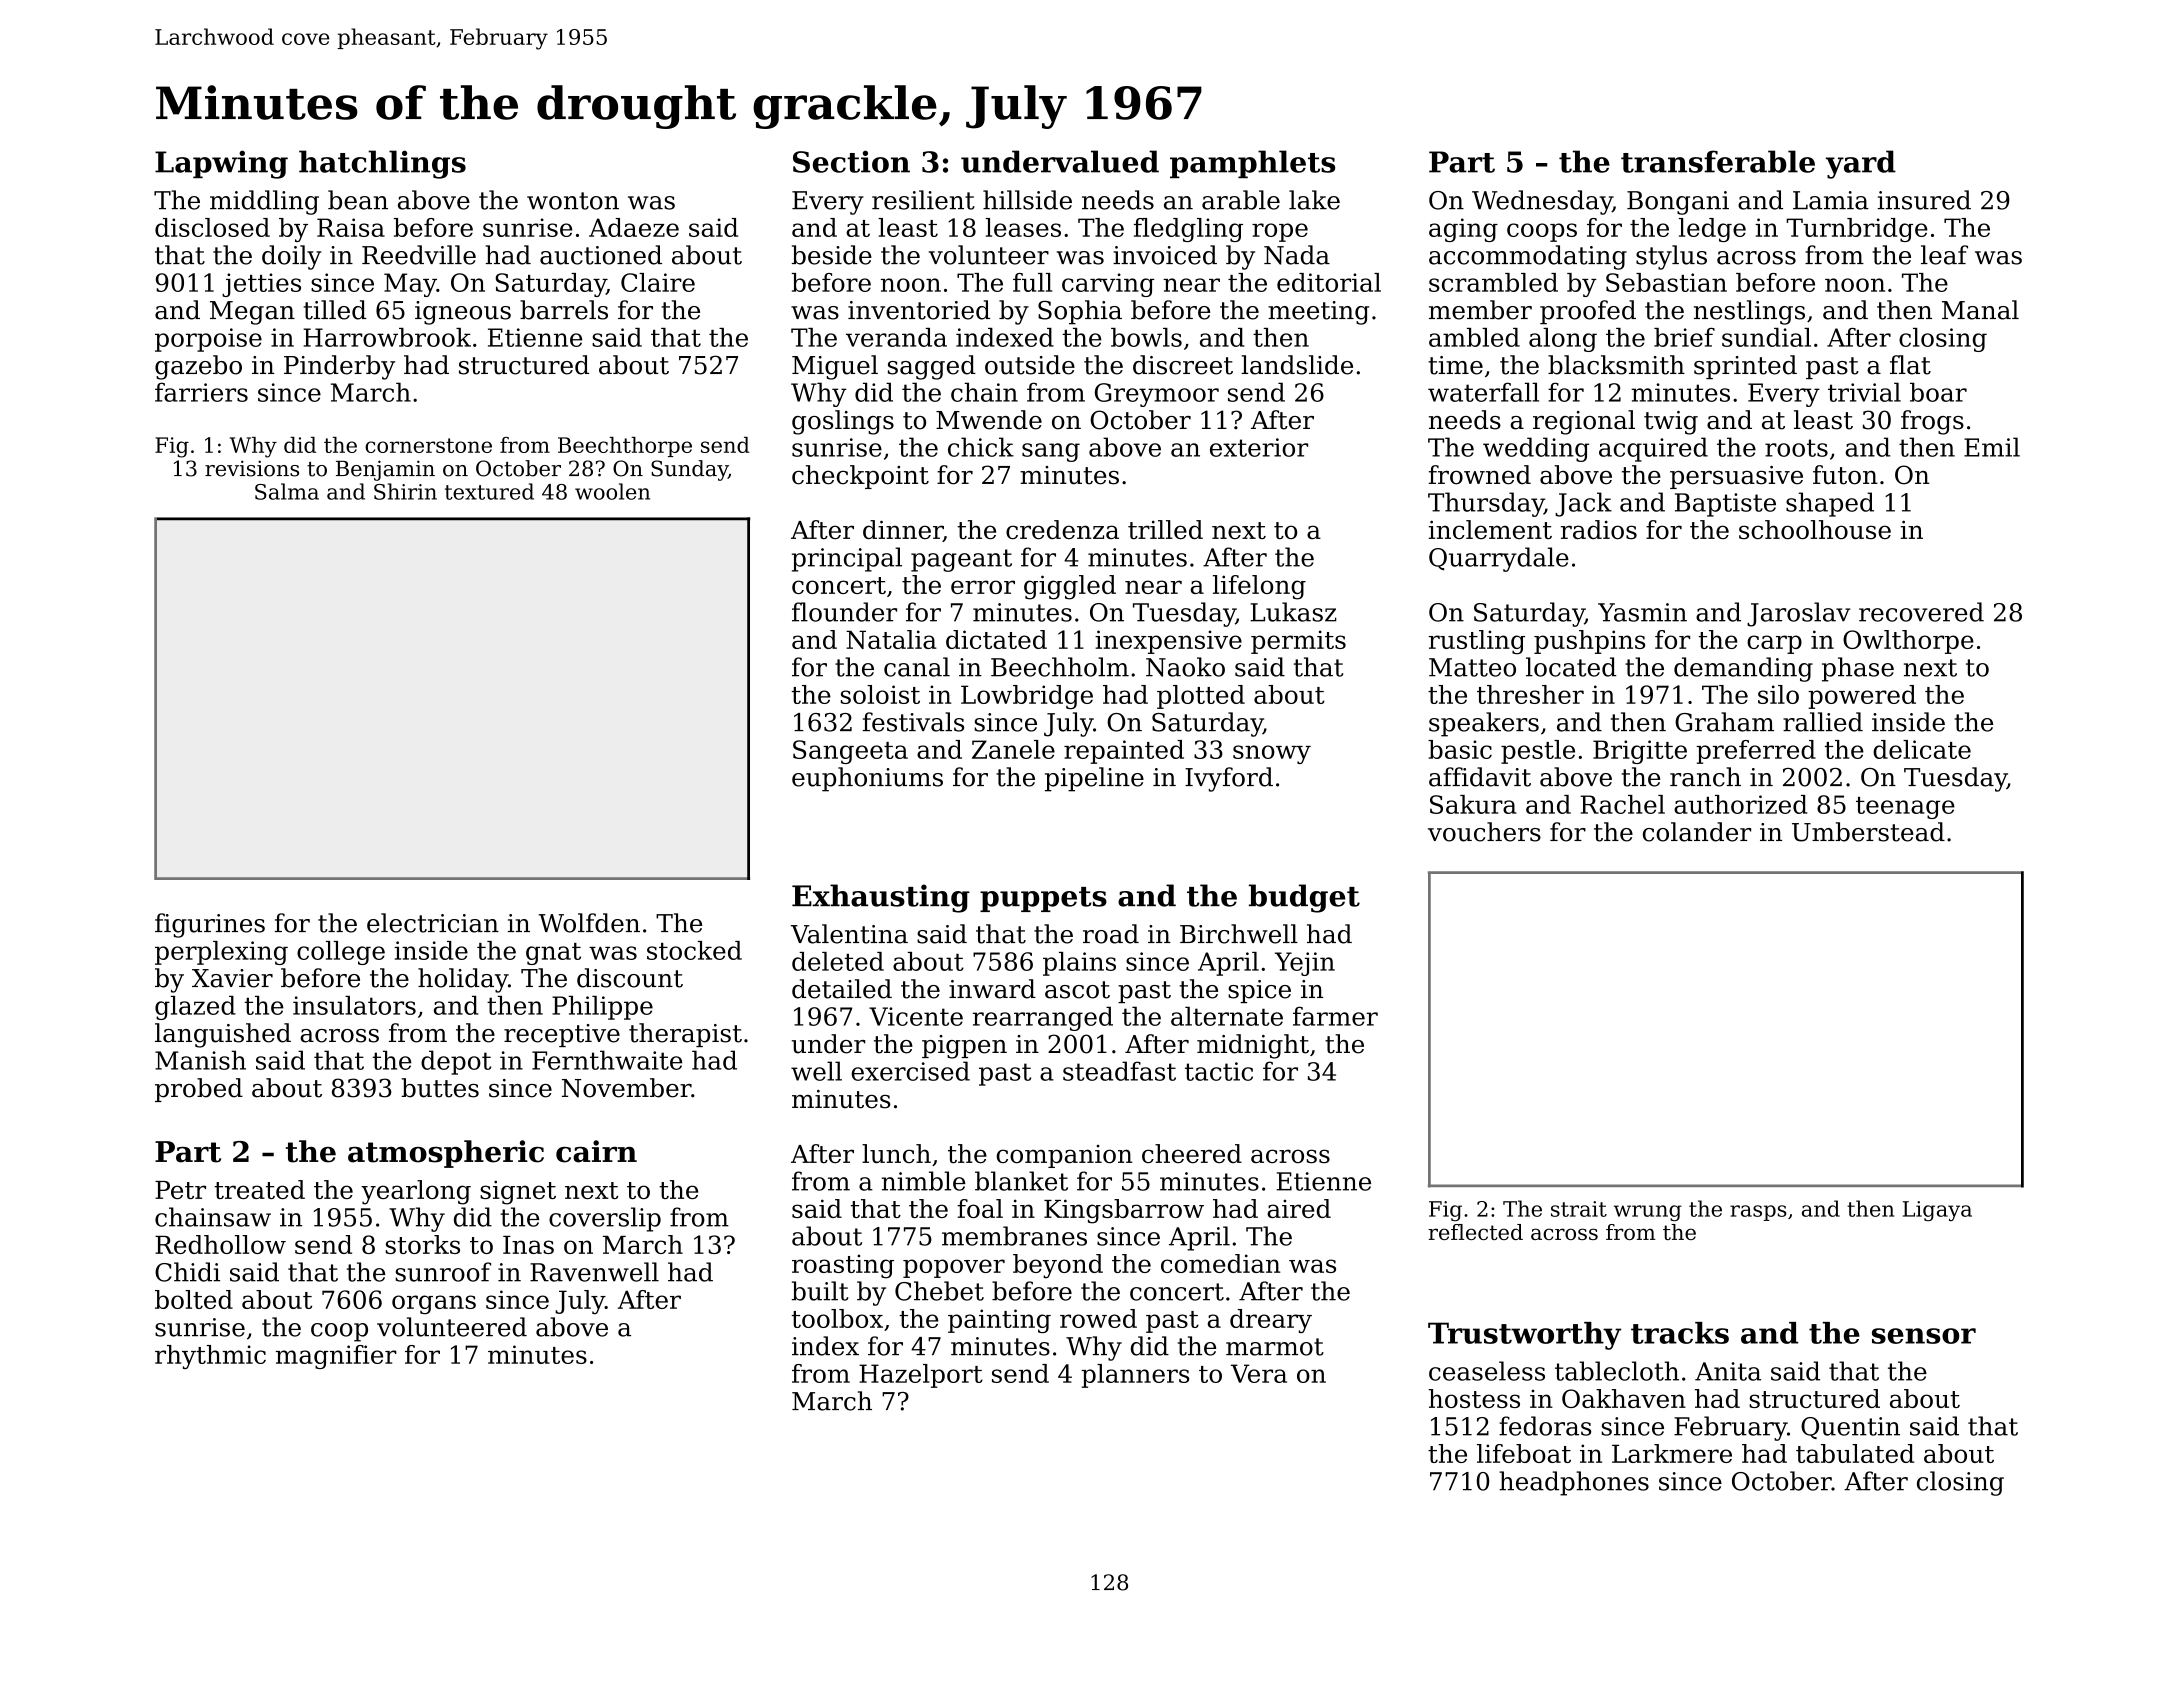 This document has height=1683, width=2178. What do you see at coordinates (195, 1008) in the document?
I see `glazed` at bounding box center [195, 1008].
